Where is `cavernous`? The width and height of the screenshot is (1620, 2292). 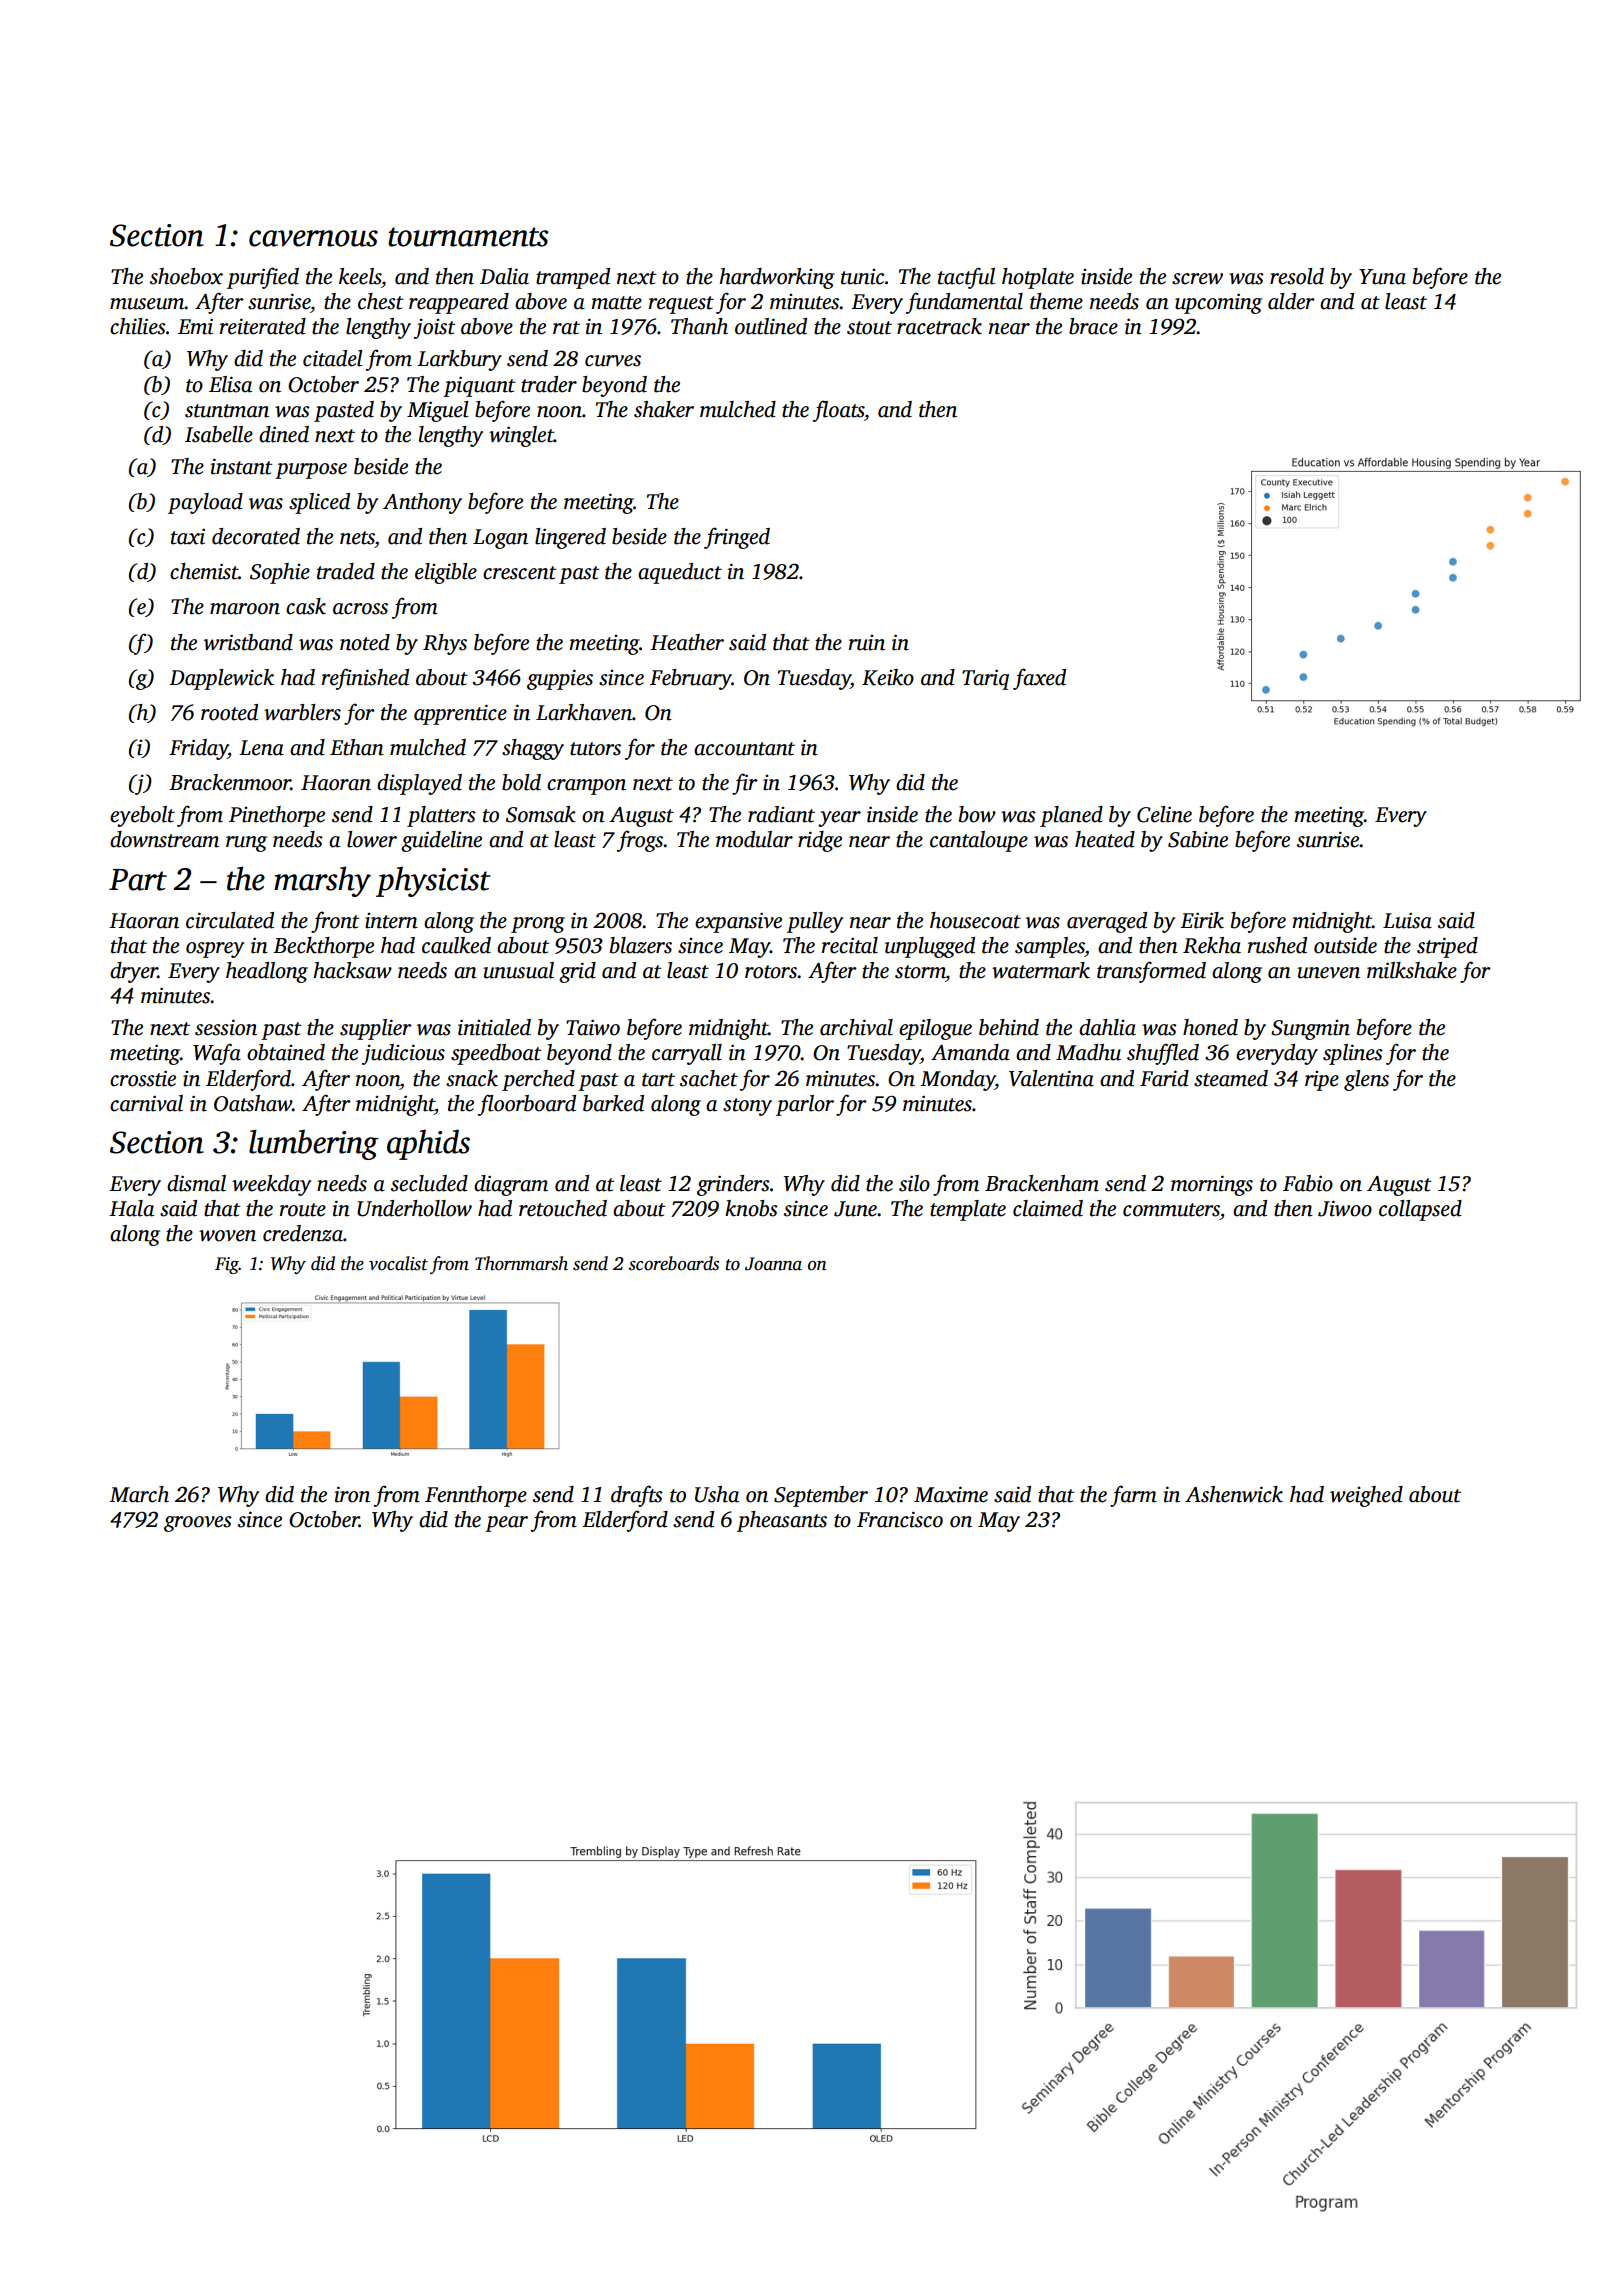 cavernous is located at coordinates (313, 238).
